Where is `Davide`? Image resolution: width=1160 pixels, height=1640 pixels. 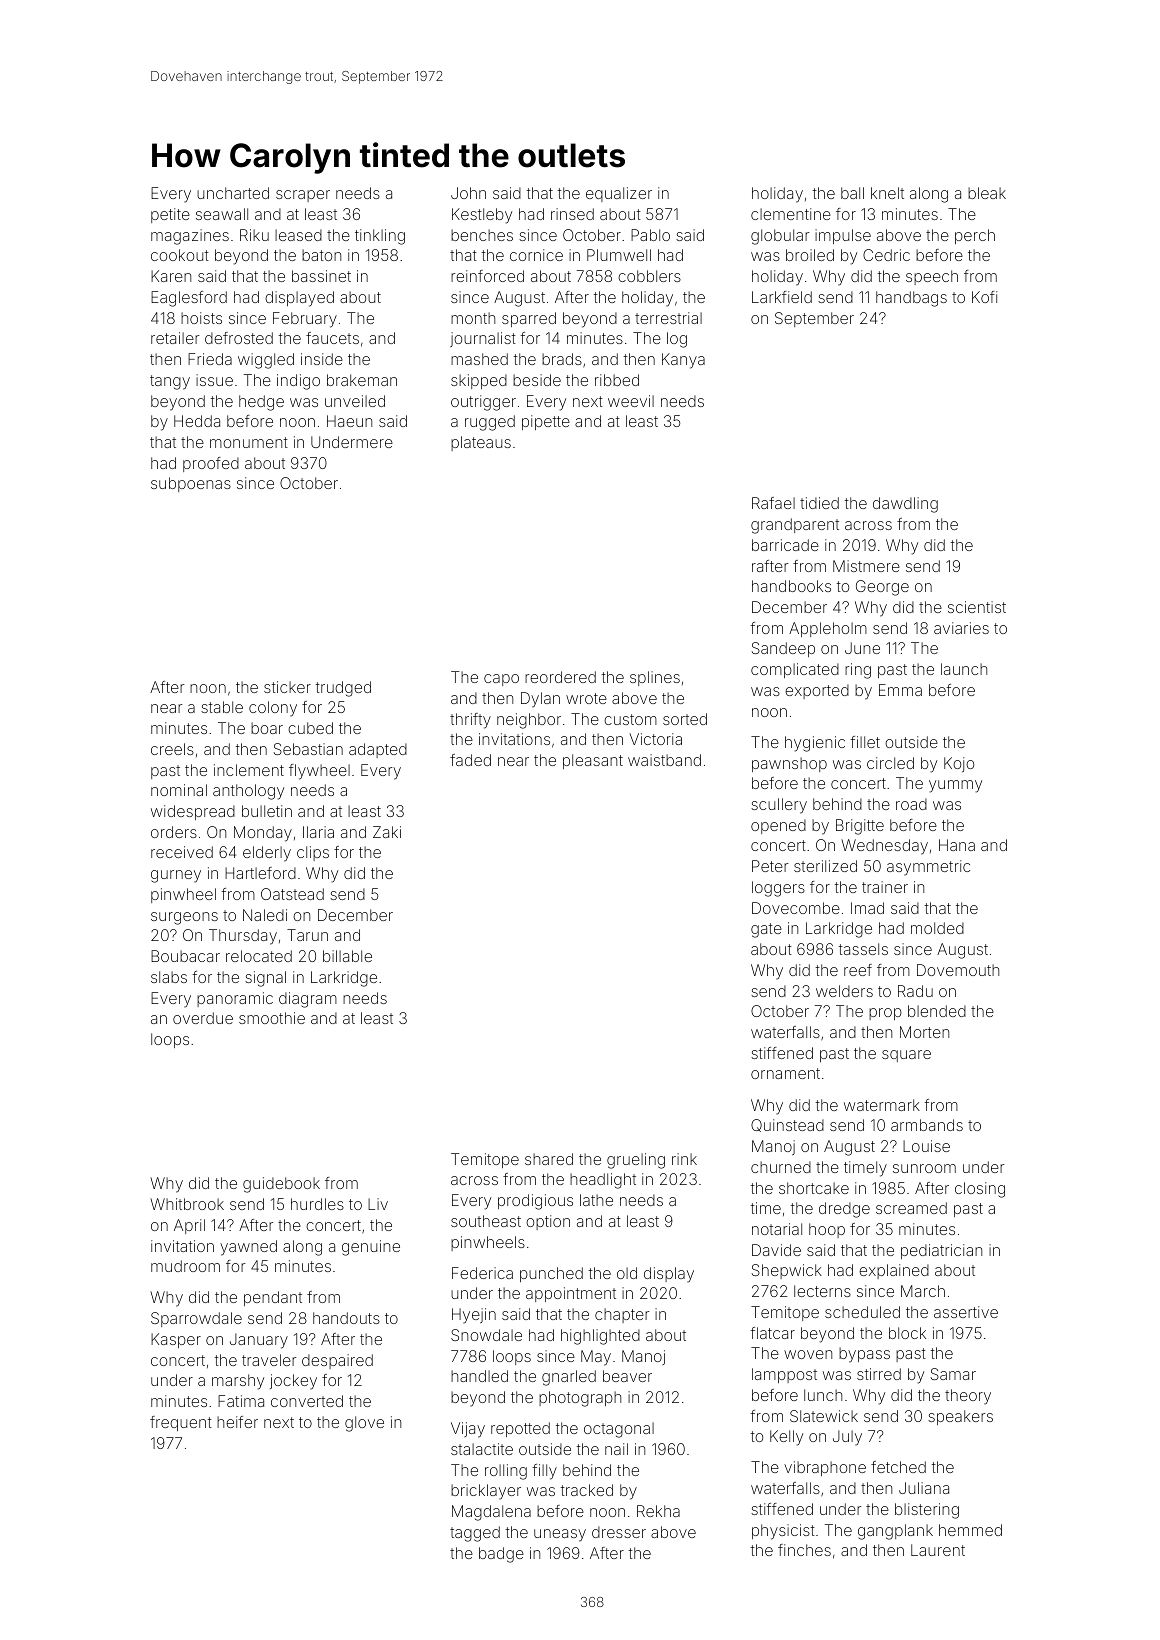 Davide is located at coordinates (776, 1250).
